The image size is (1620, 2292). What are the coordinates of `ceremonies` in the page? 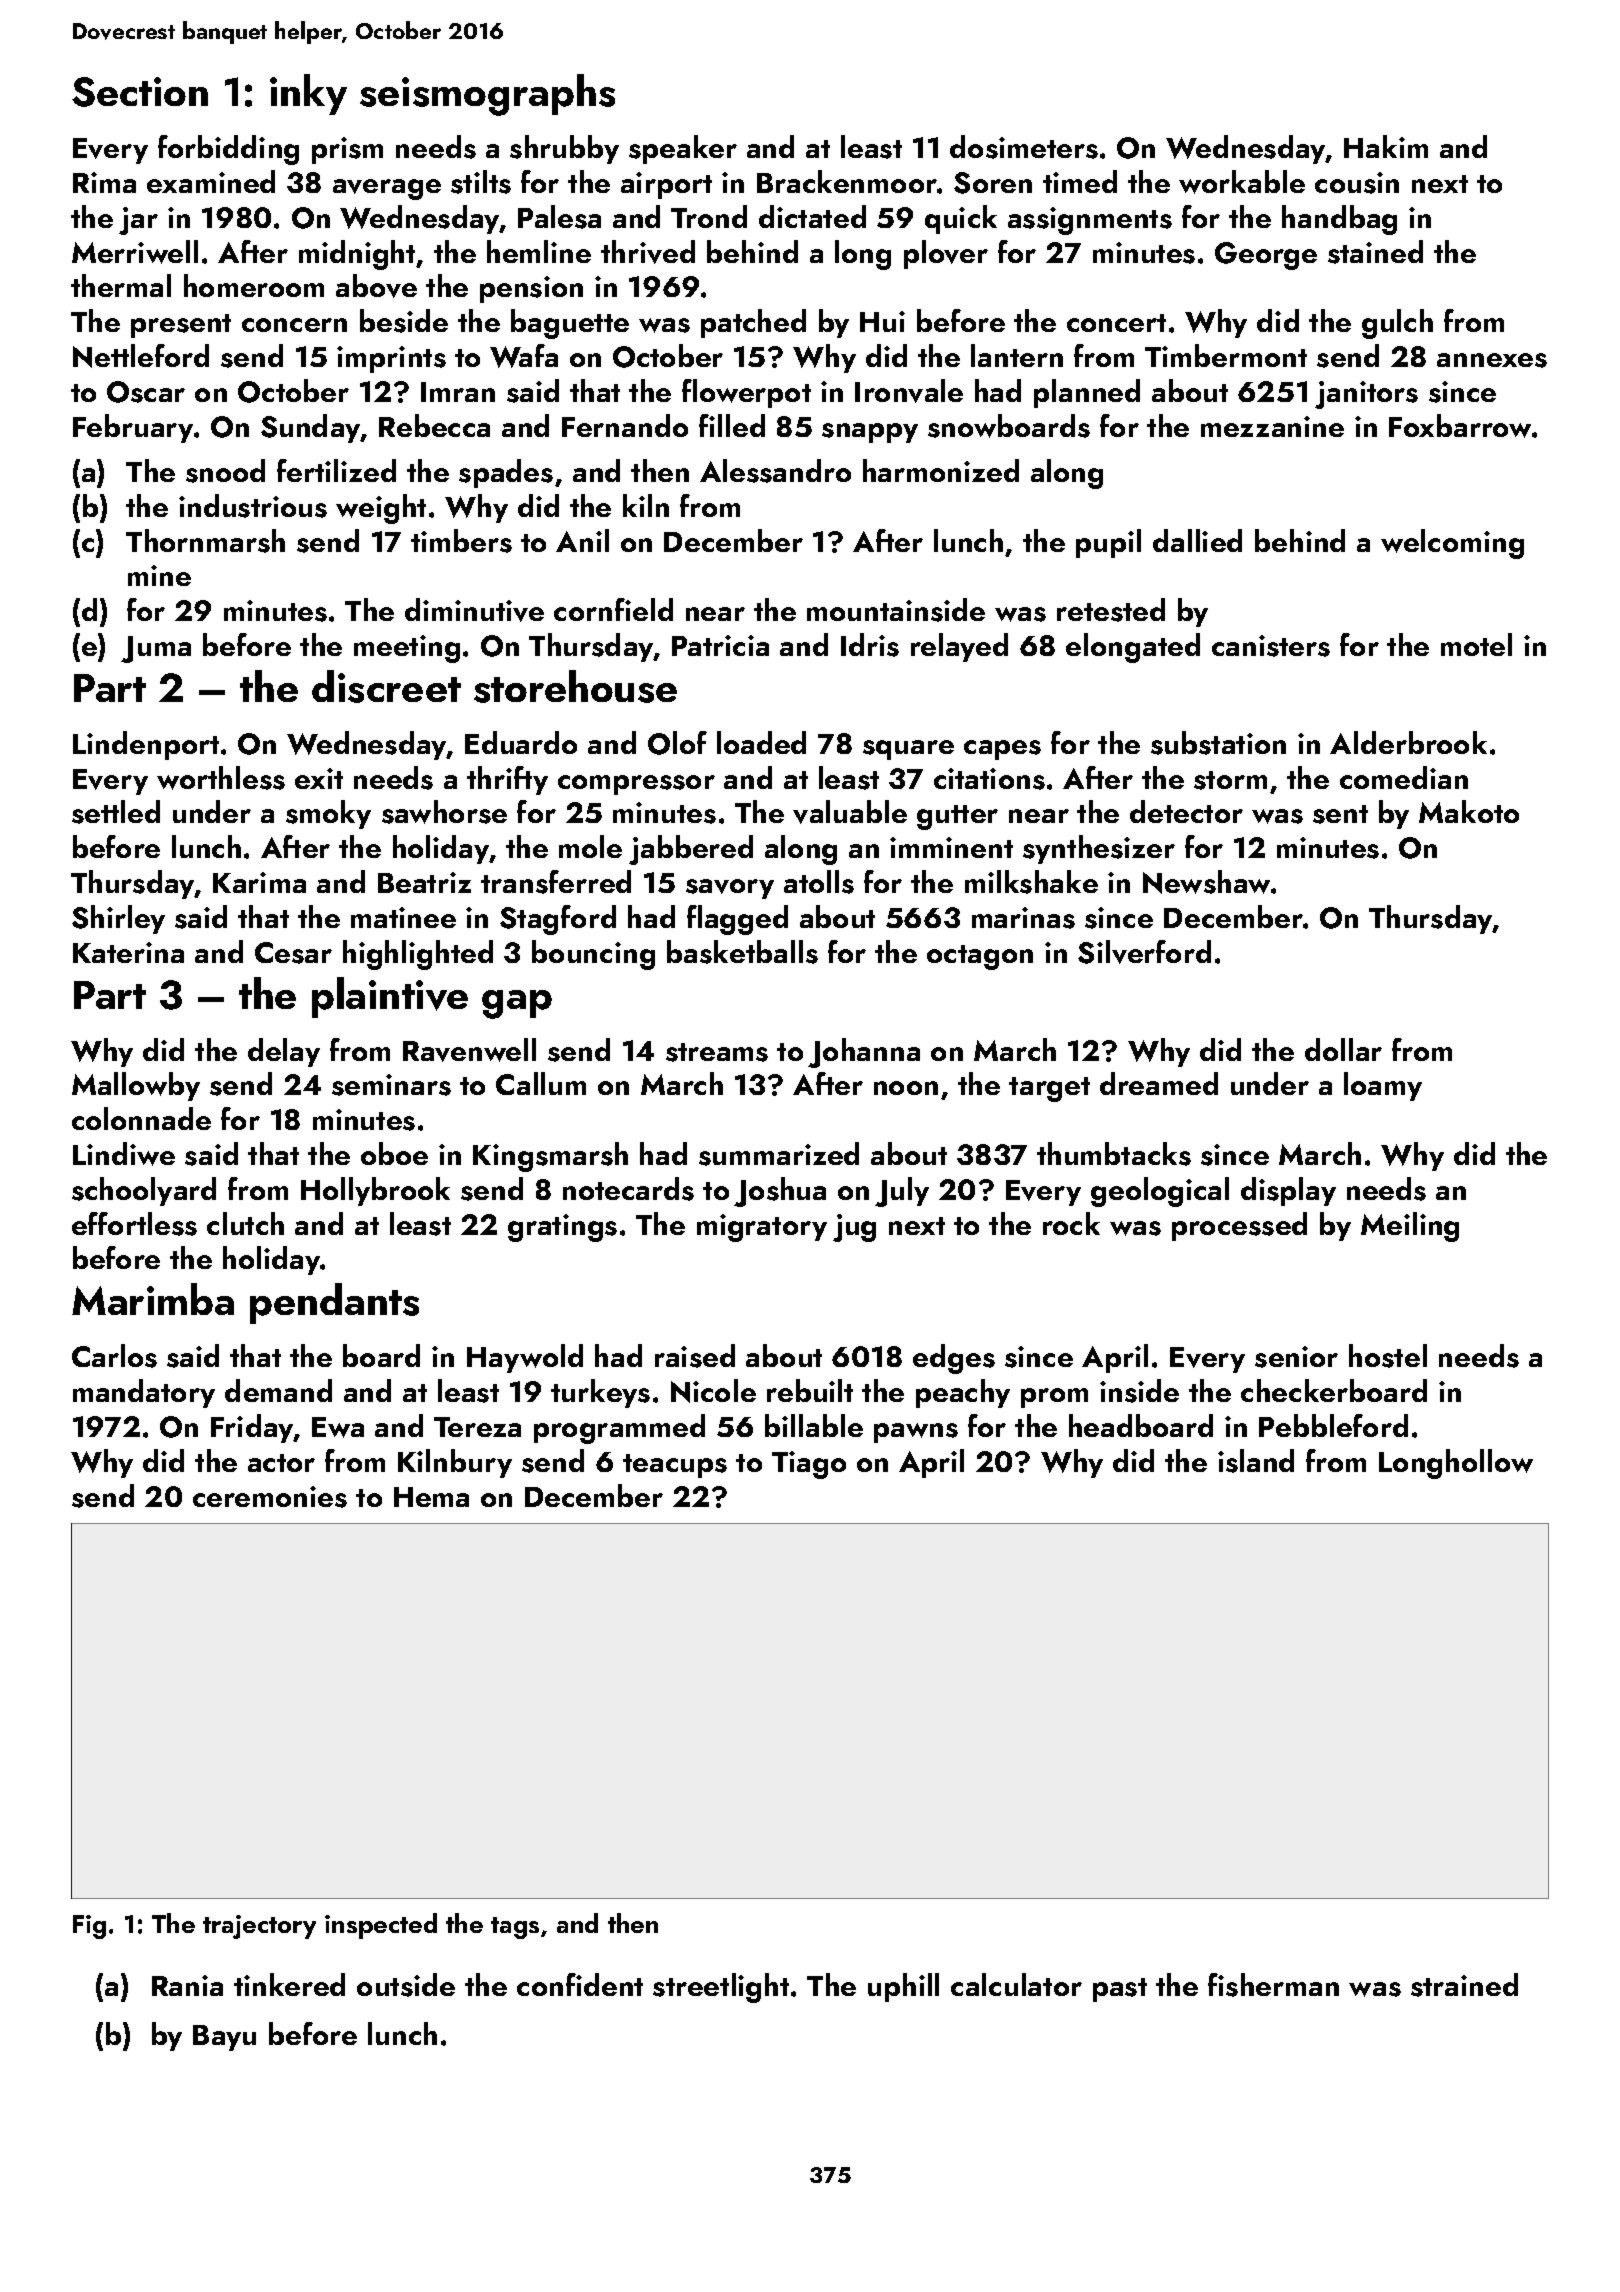 It's located at (270, 1497).
